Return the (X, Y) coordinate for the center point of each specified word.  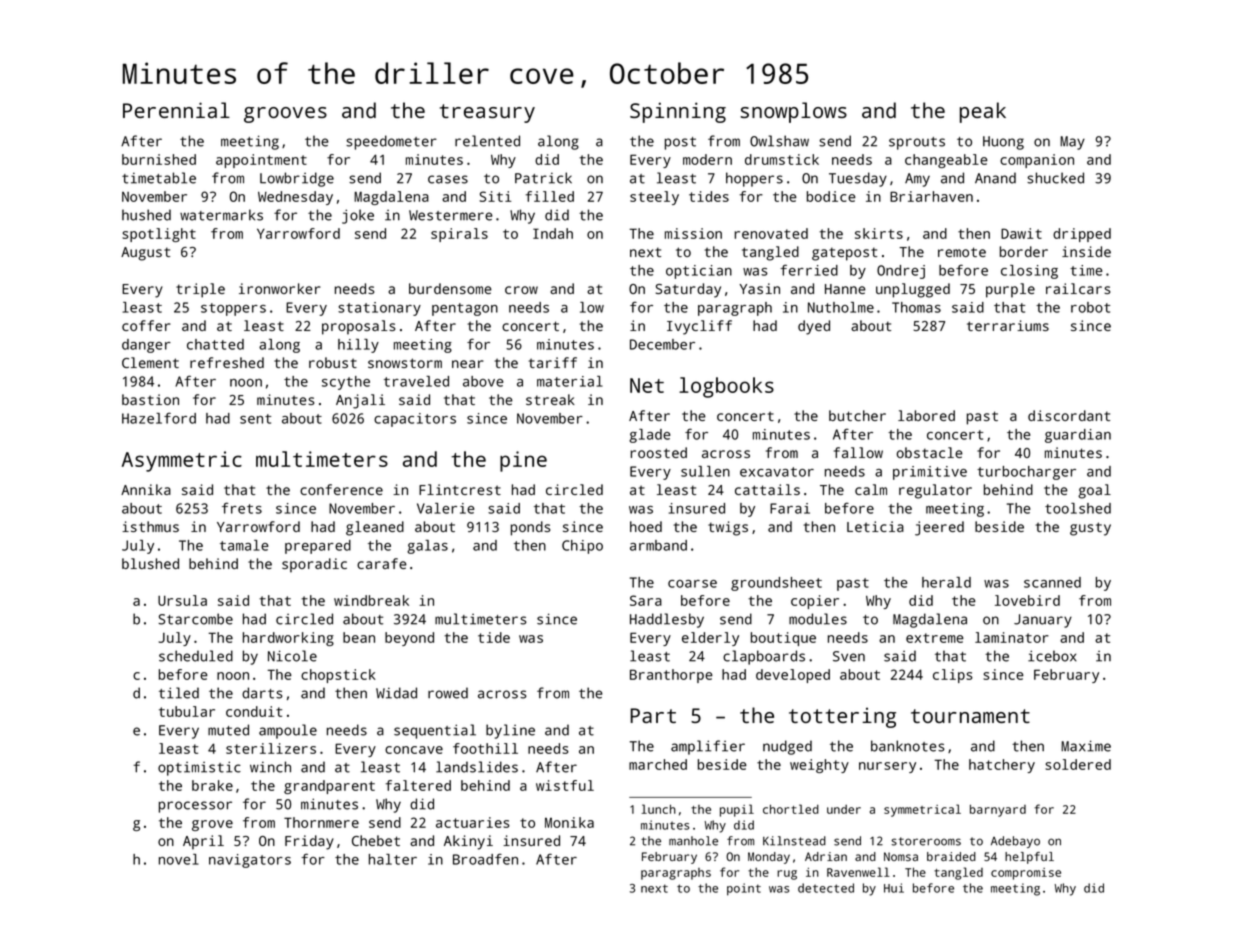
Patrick (543, 178)
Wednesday (295, 198)
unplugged (913, 290)
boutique (783, 639)
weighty (819, 766)
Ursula (182, 600)
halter (393, 859)
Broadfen (485, 859)
